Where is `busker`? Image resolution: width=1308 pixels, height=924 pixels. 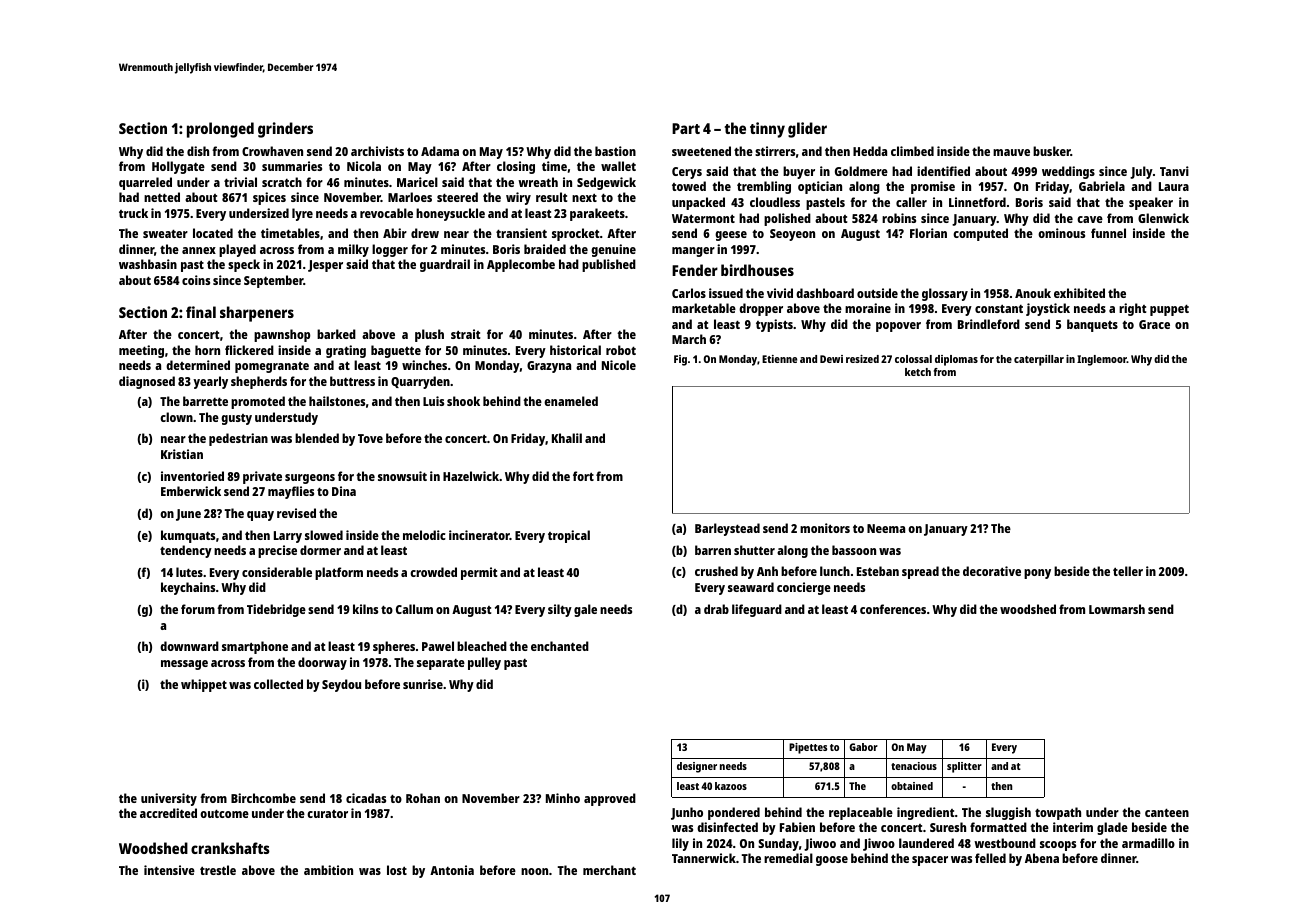 busker is located at coordinates (1052, 151).
